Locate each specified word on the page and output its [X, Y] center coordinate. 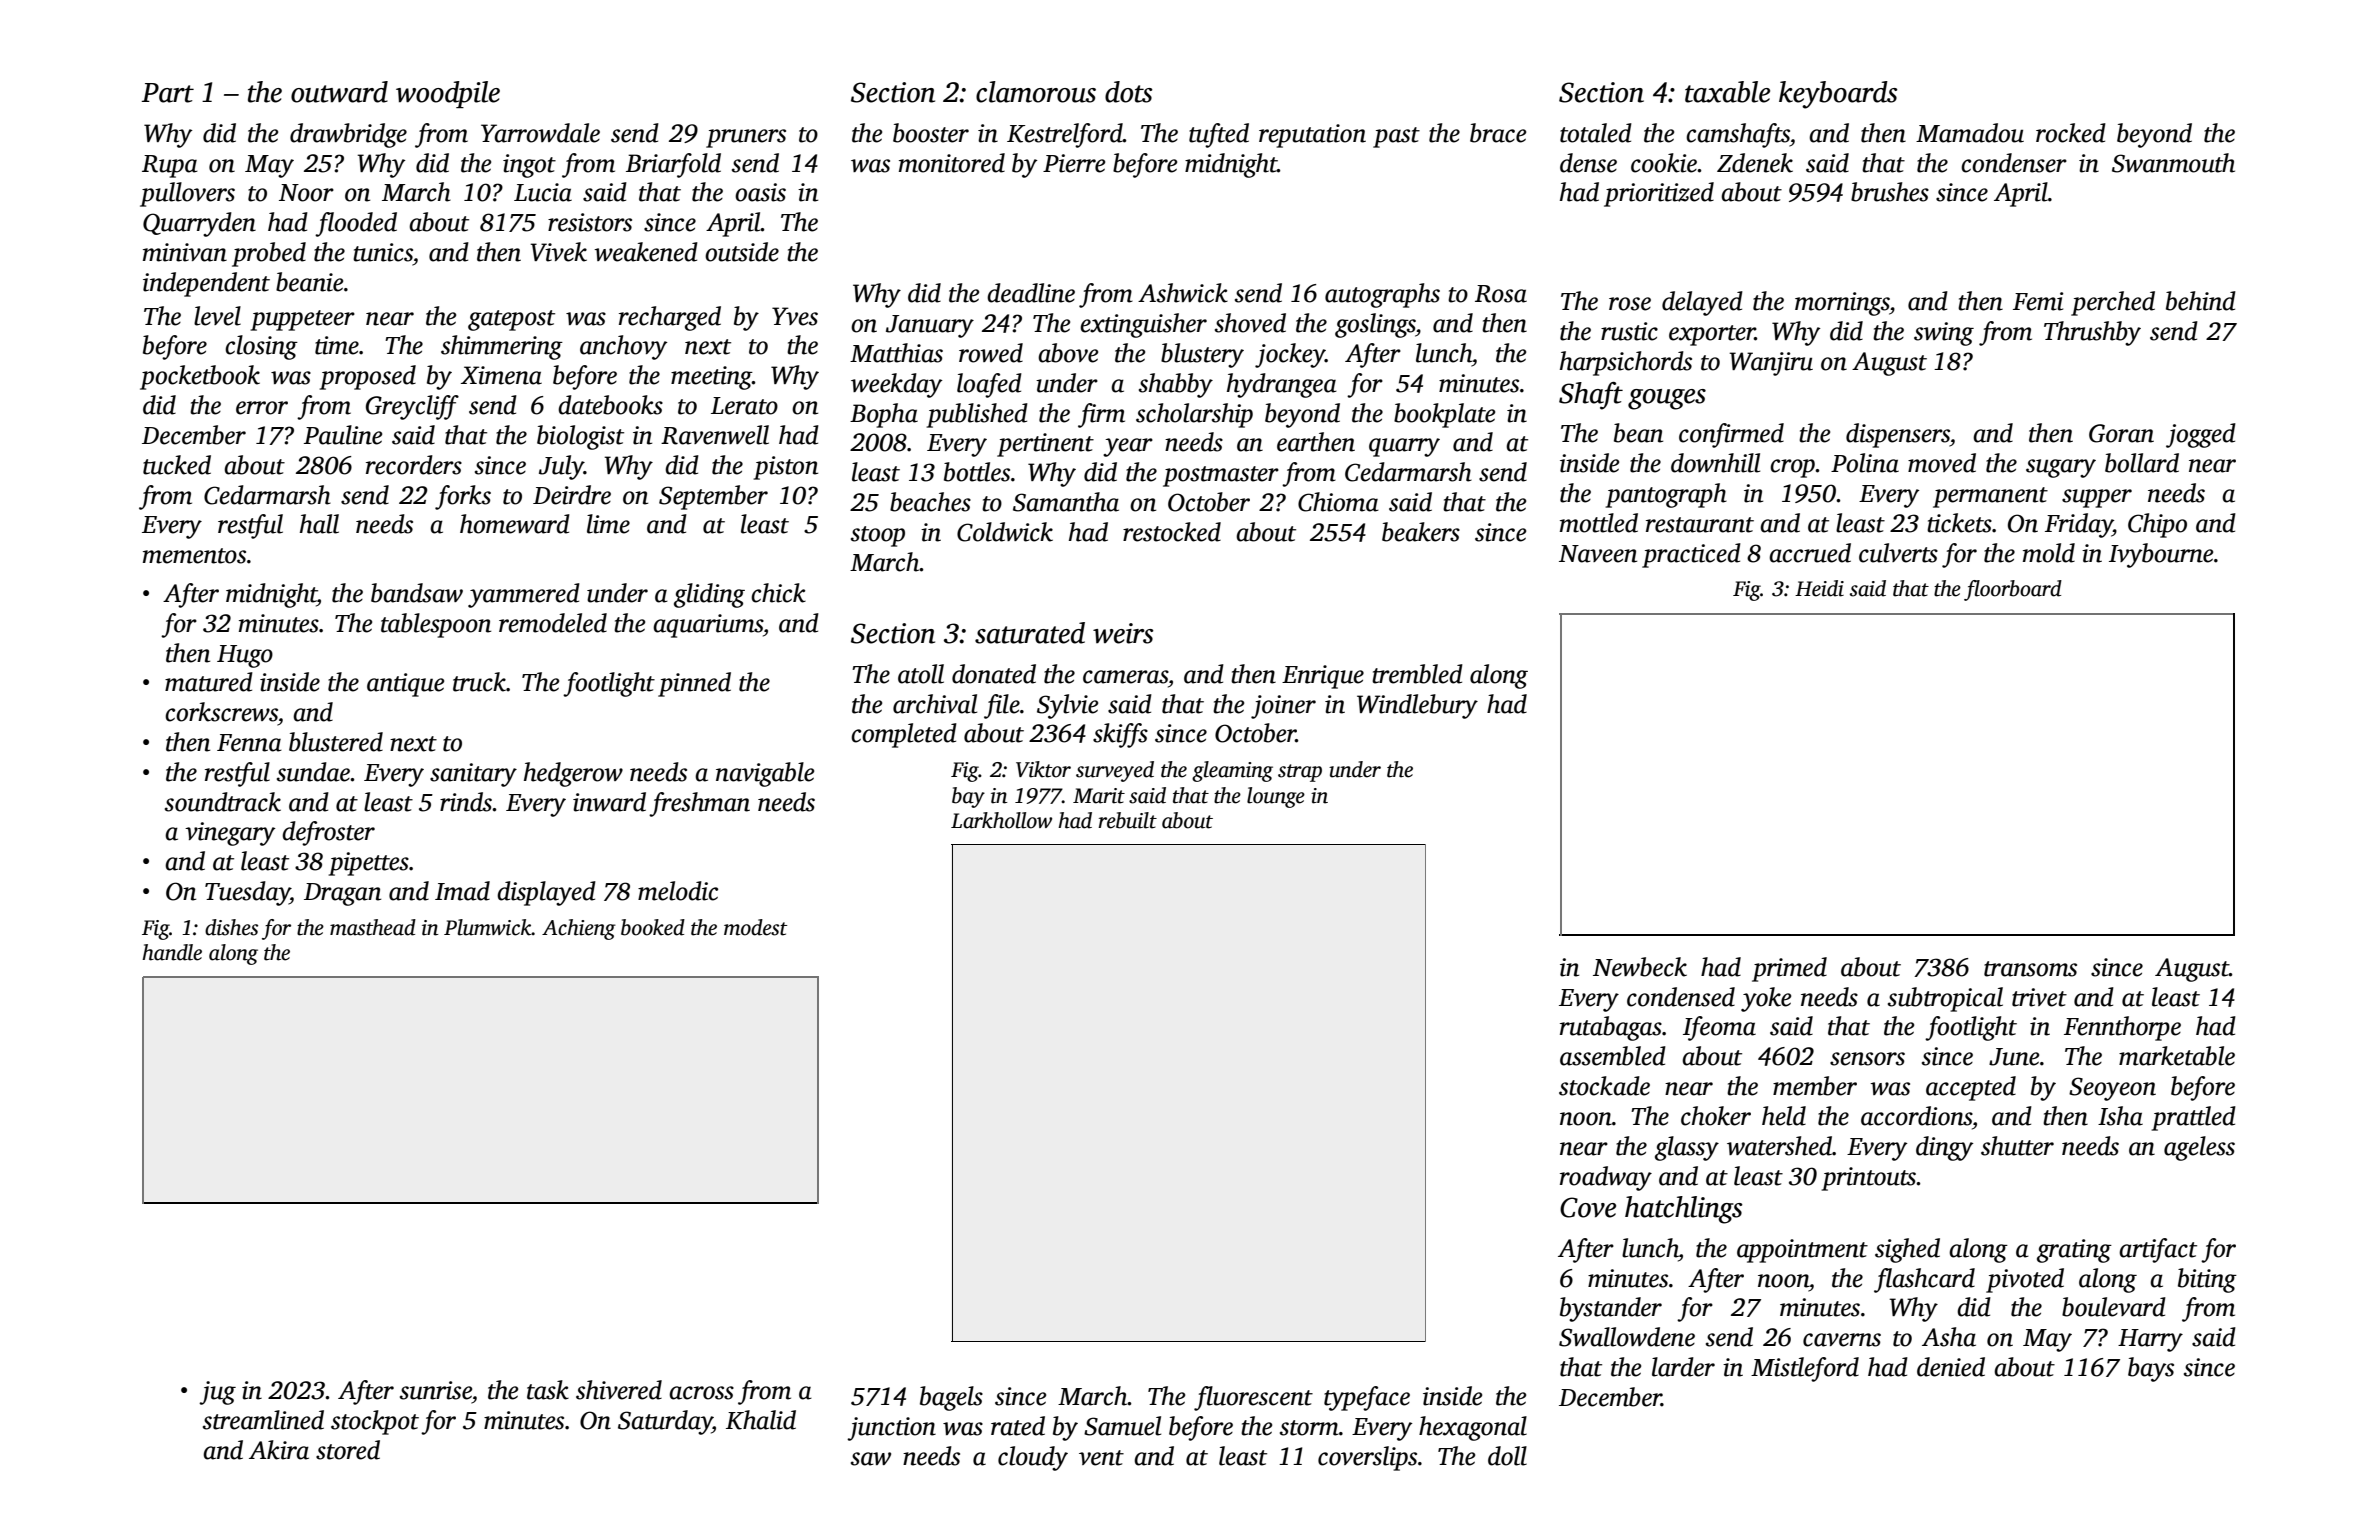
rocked [2071, 133]
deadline [1031, 293]
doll [1507, 1456]
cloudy [1033, 1458]
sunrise [436, 1390]
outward [339, 92]
